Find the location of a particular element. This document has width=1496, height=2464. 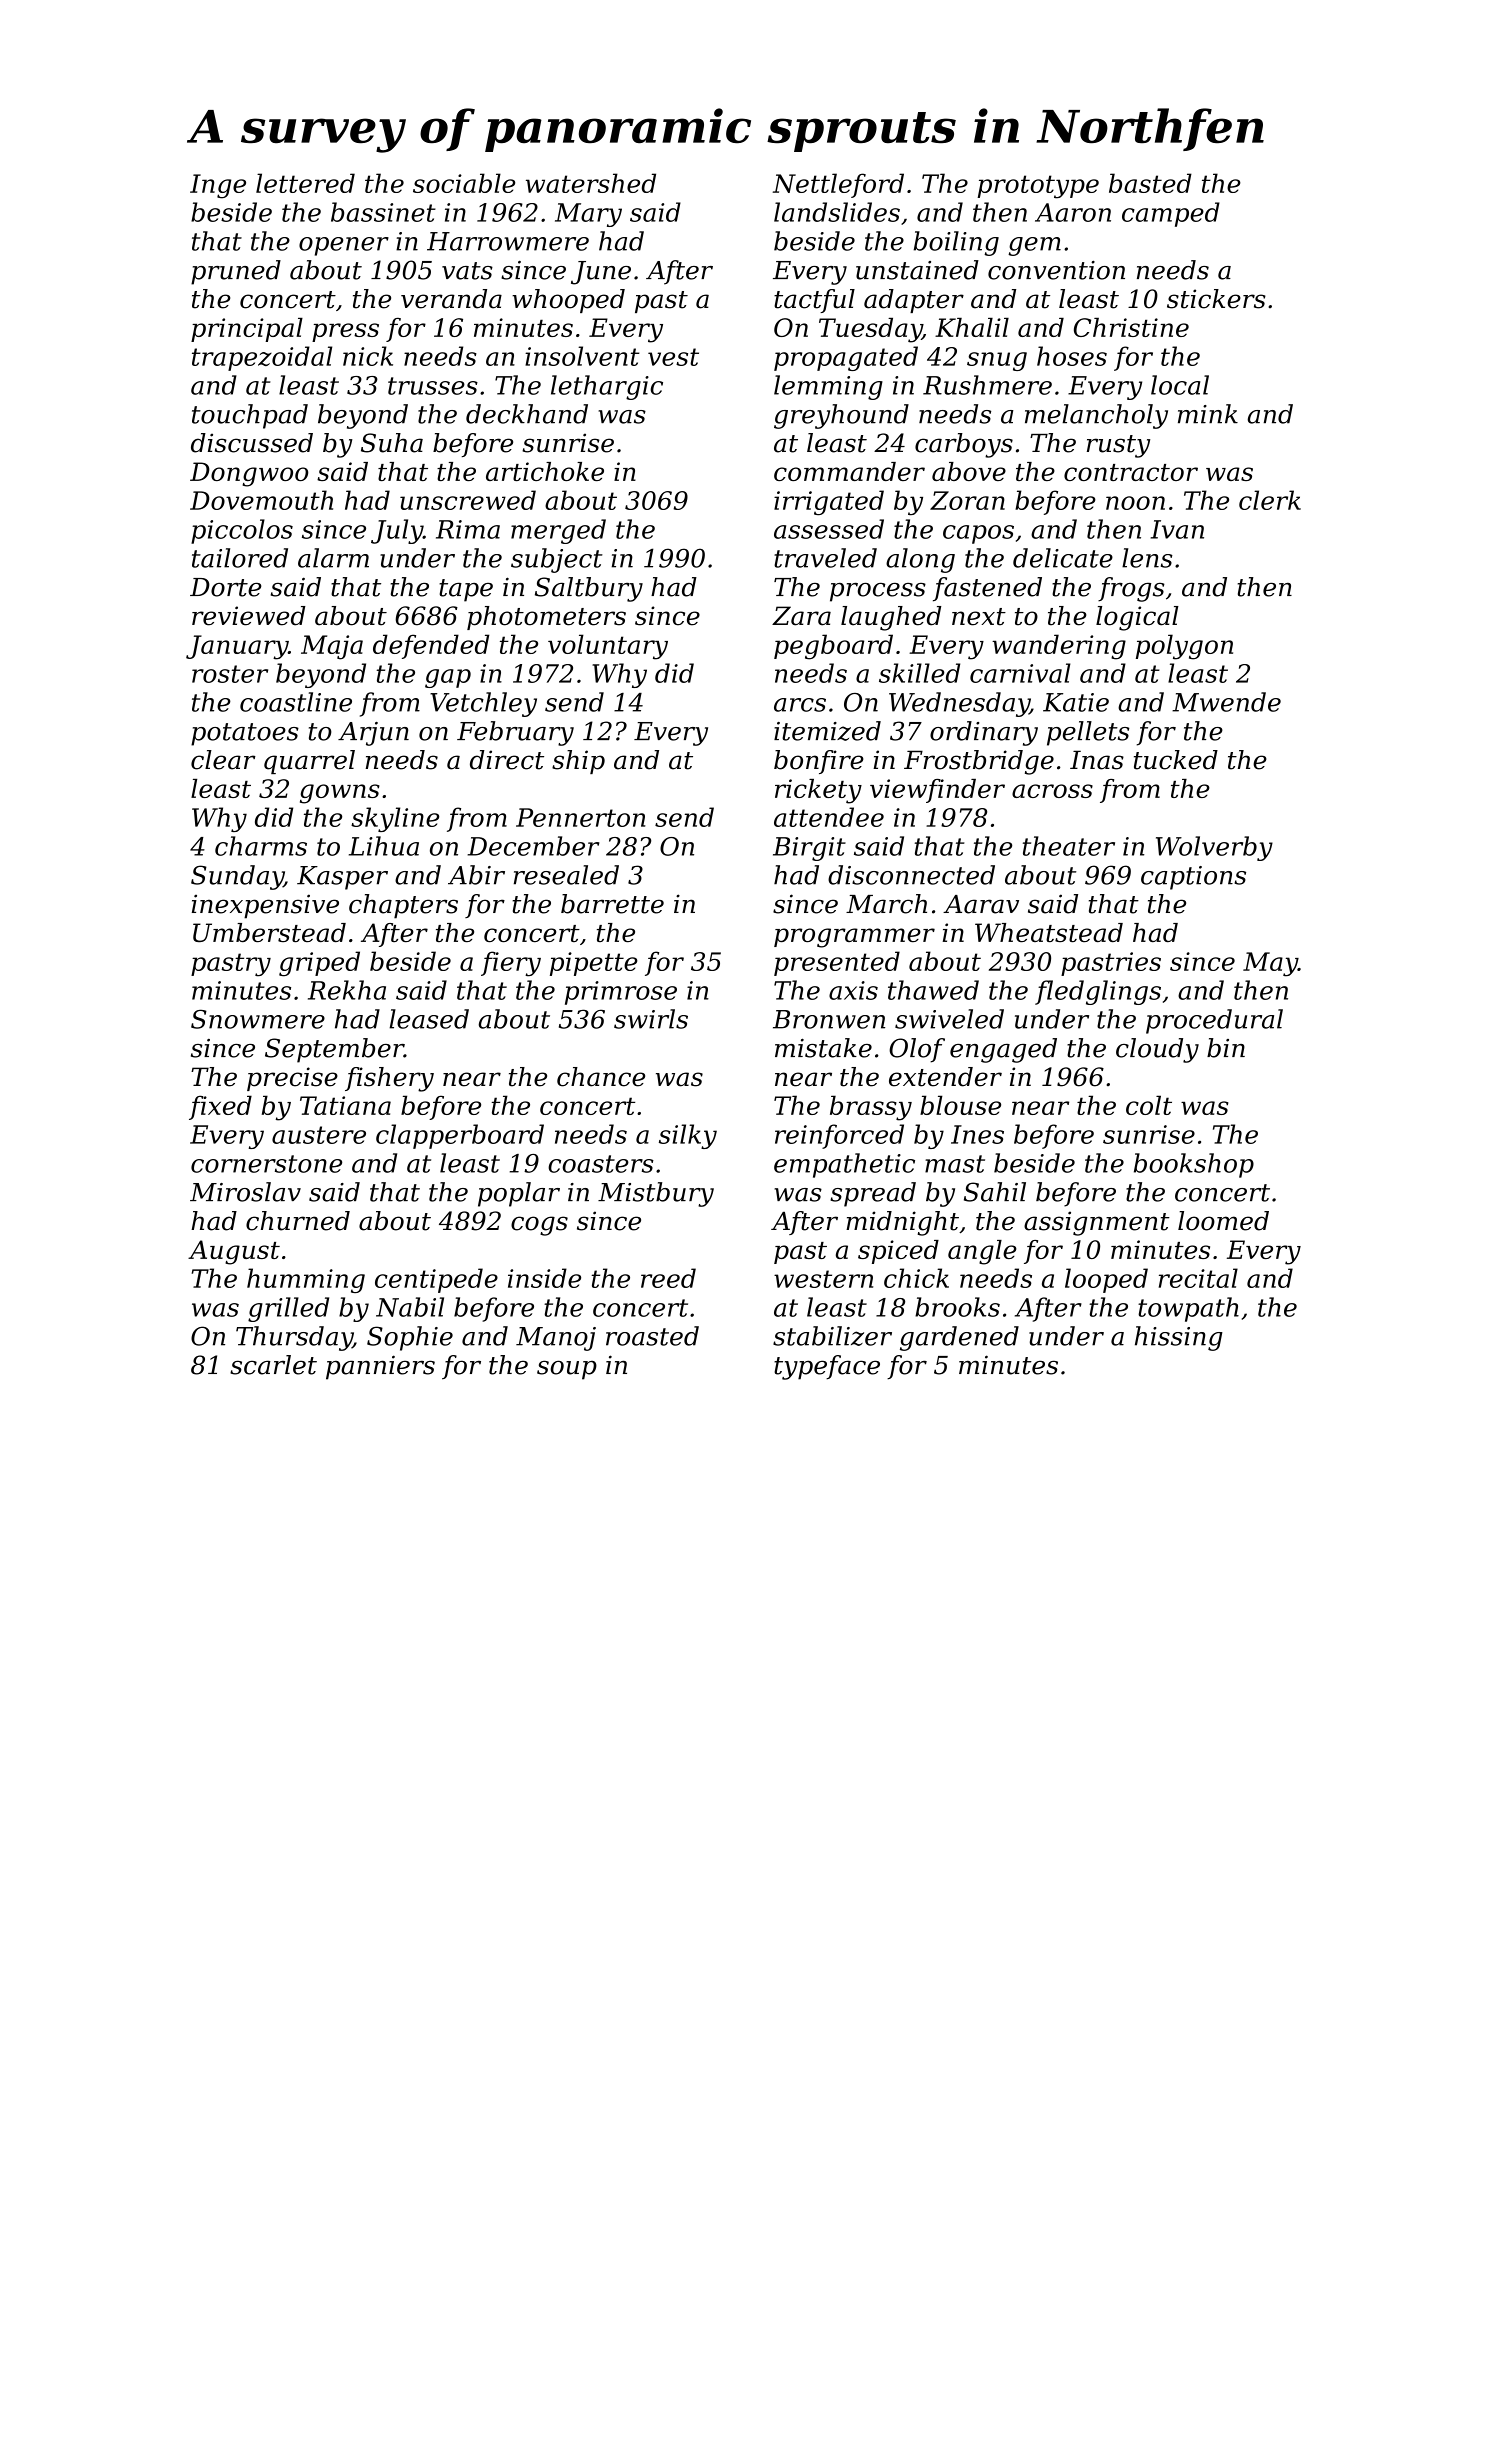

bonfire is located at coordinates (819, 762).
